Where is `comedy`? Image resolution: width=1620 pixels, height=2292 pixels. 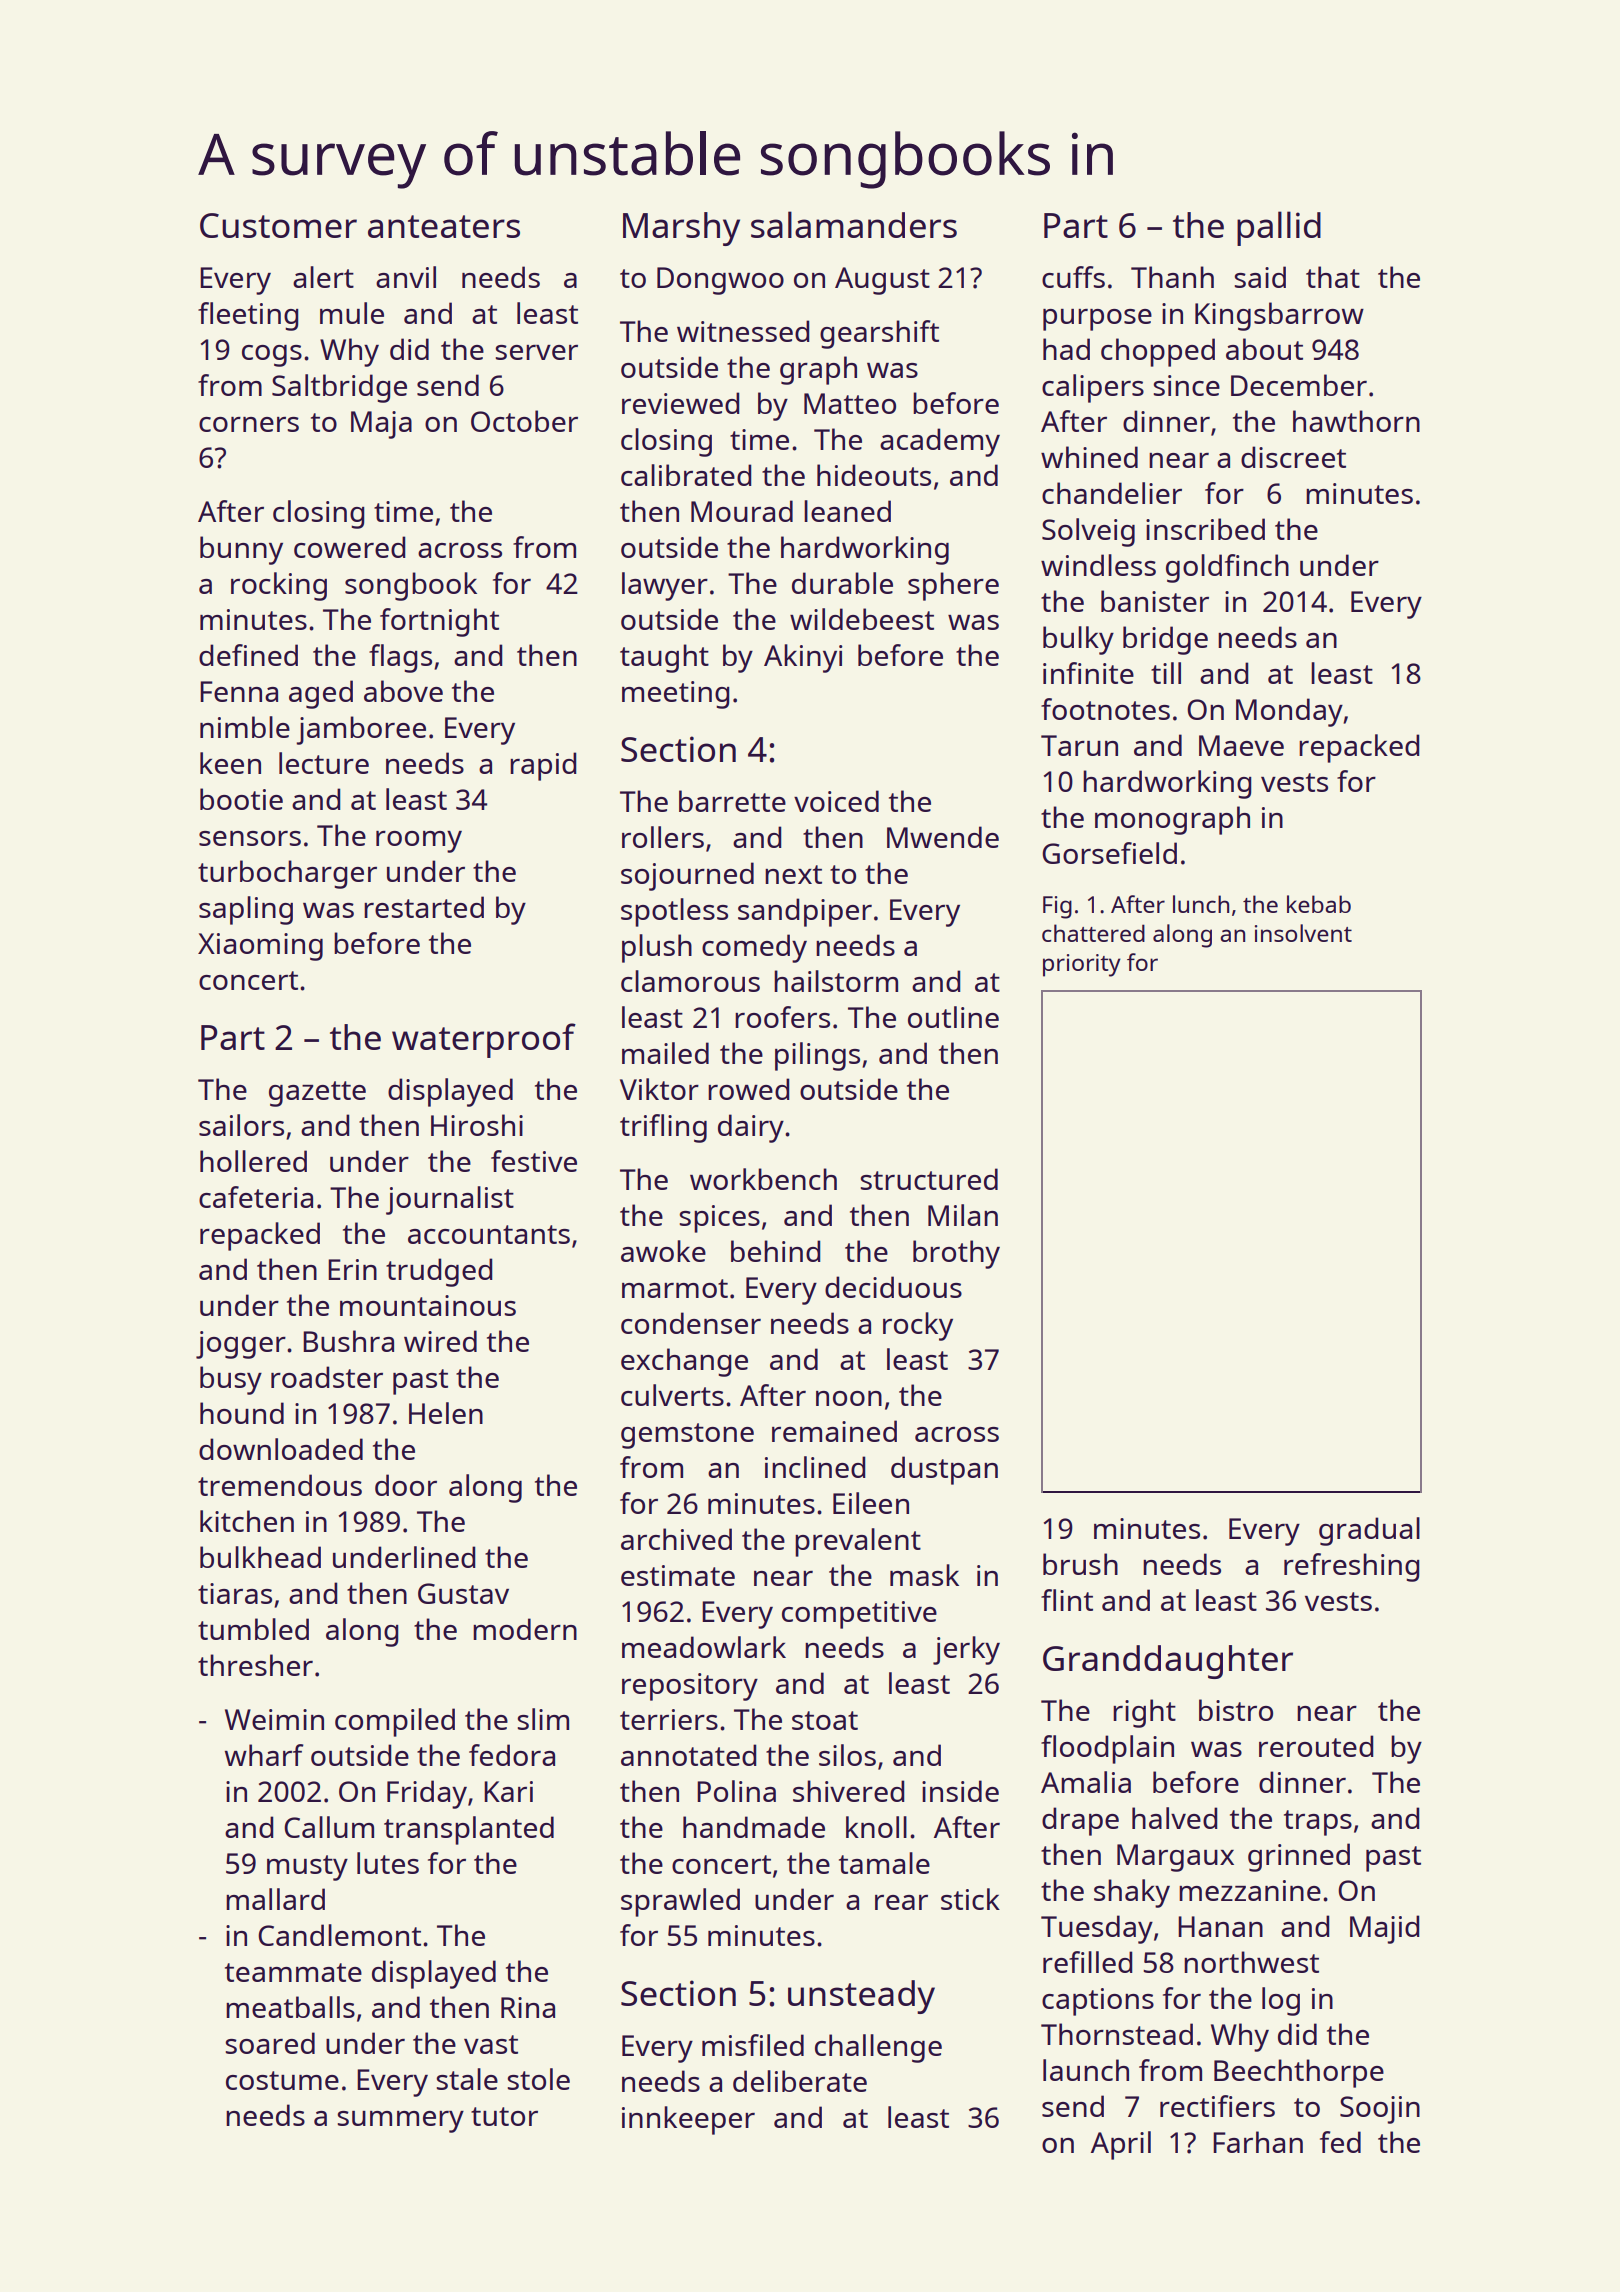 comedy is located at coordinates (754, 948).
